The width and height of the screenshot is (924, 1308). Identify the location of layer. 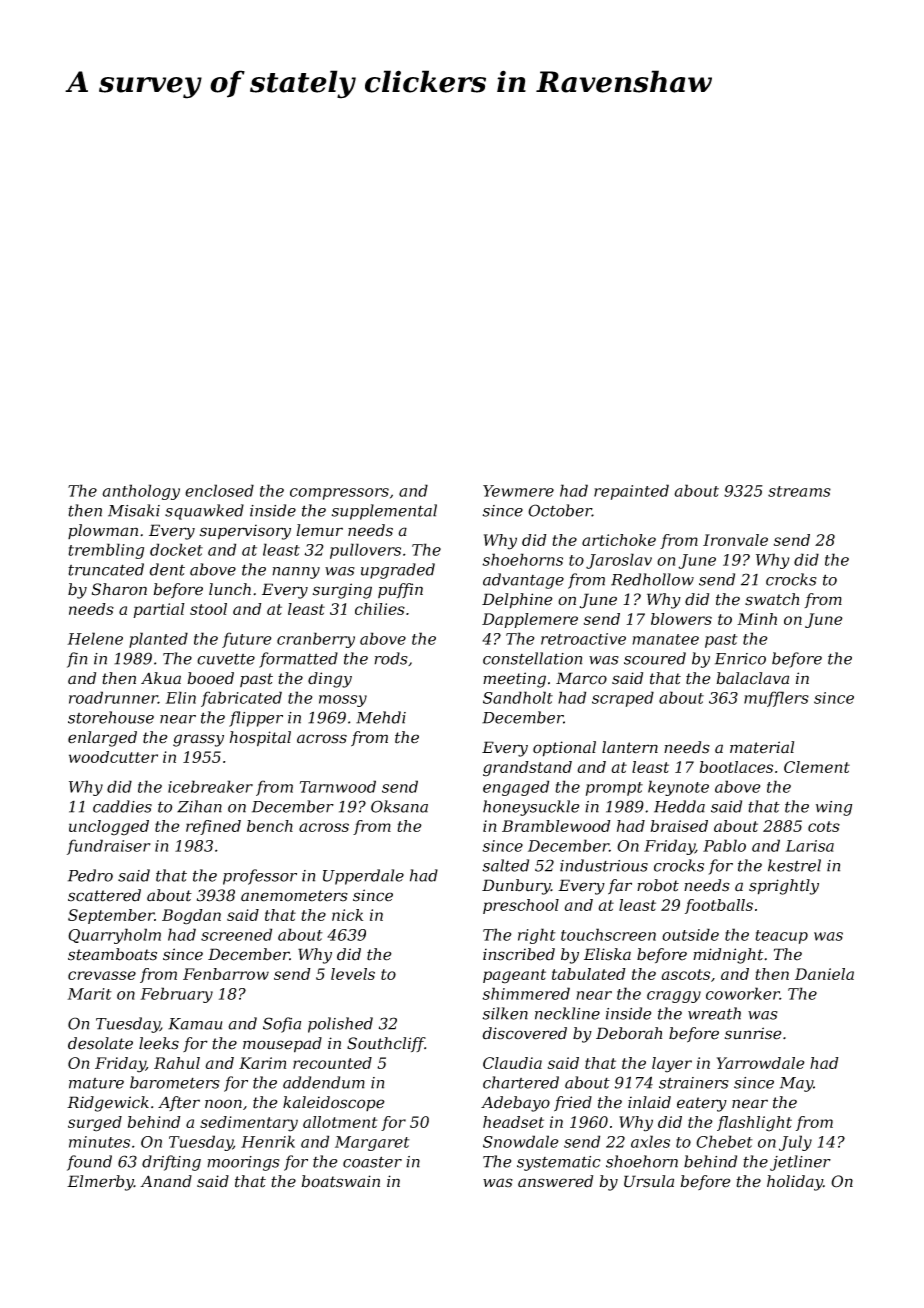
(672, 1065).
